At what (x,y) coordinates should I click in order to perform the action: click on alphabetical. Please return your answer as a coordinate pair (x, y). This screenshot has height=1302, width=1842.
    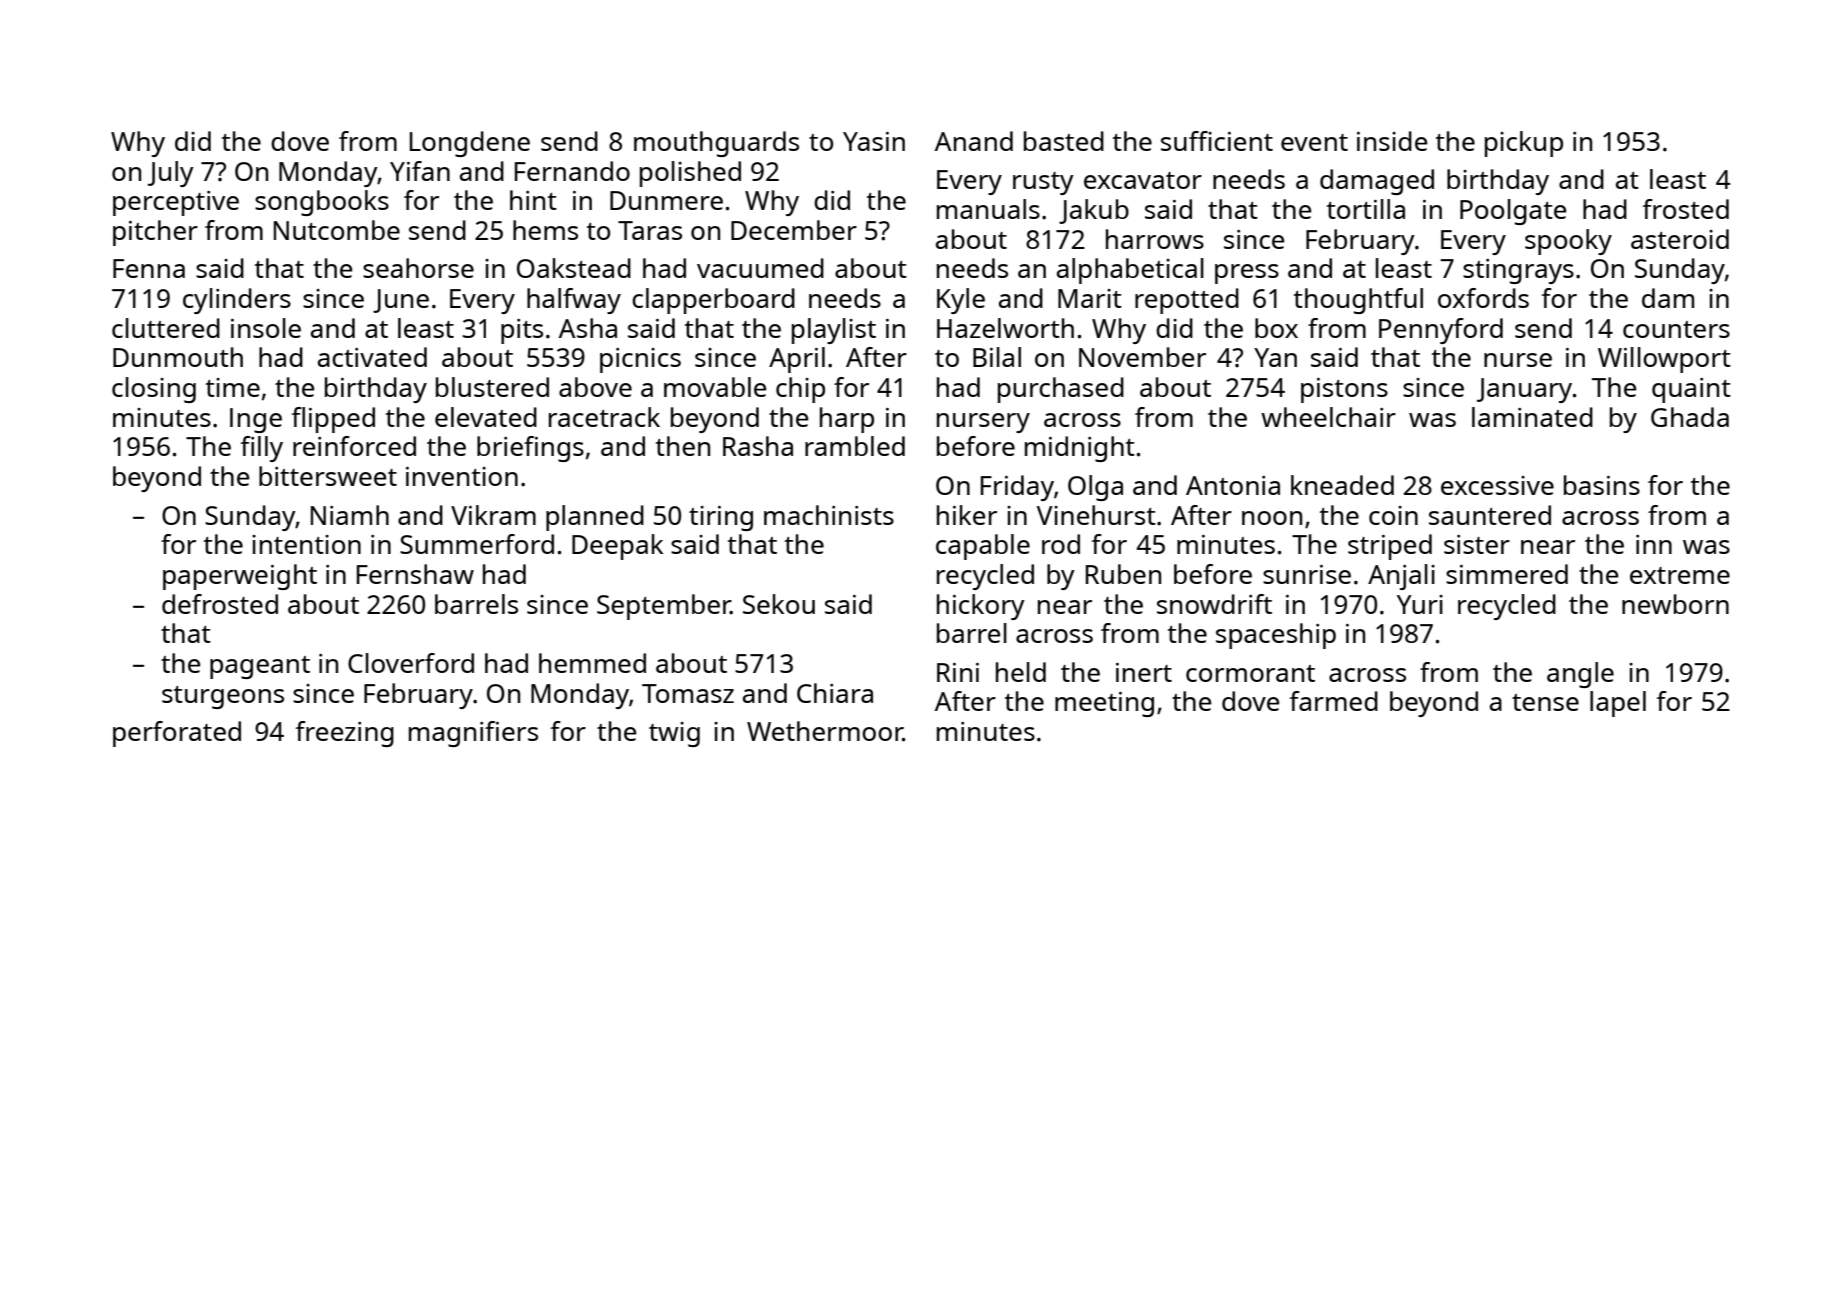
    Looking at the image, I should click on (1130, 271).
